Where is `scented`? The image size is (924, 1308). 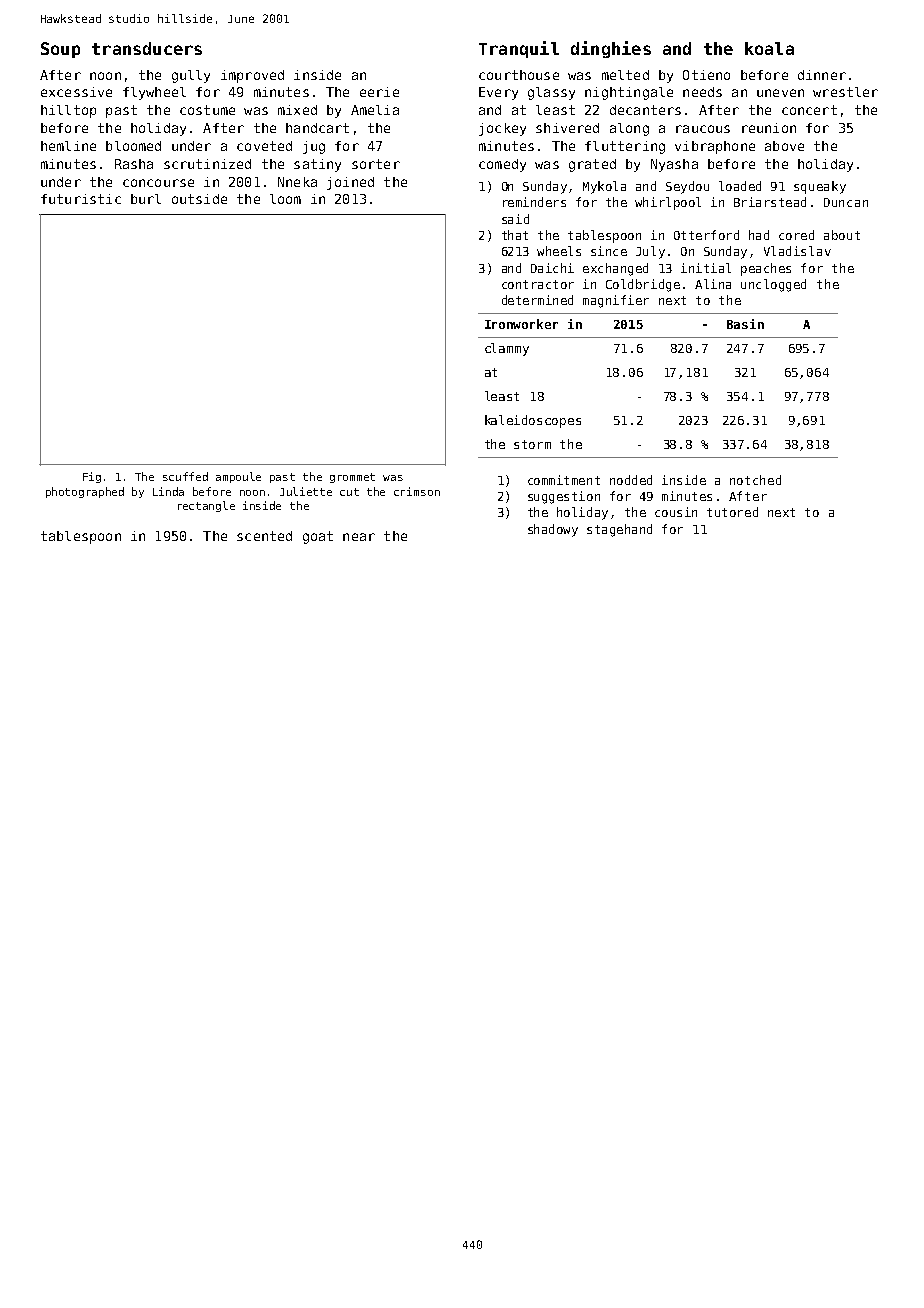
scented is located at coordinates (264, 536).
